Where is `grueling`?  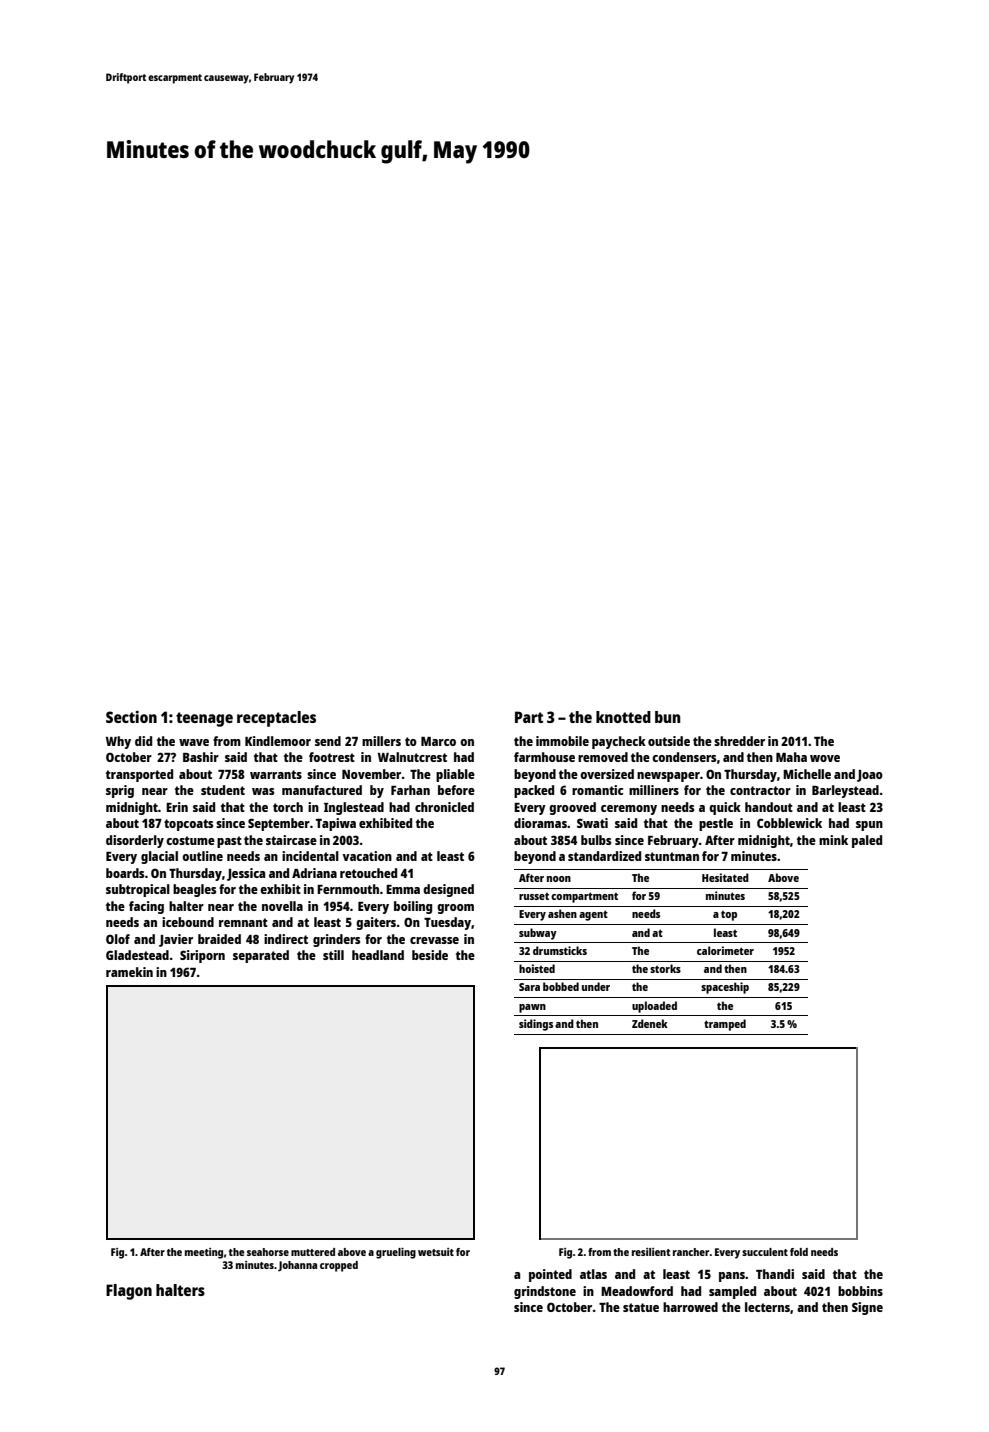
grueling is located at coordinates (396, 1253).
